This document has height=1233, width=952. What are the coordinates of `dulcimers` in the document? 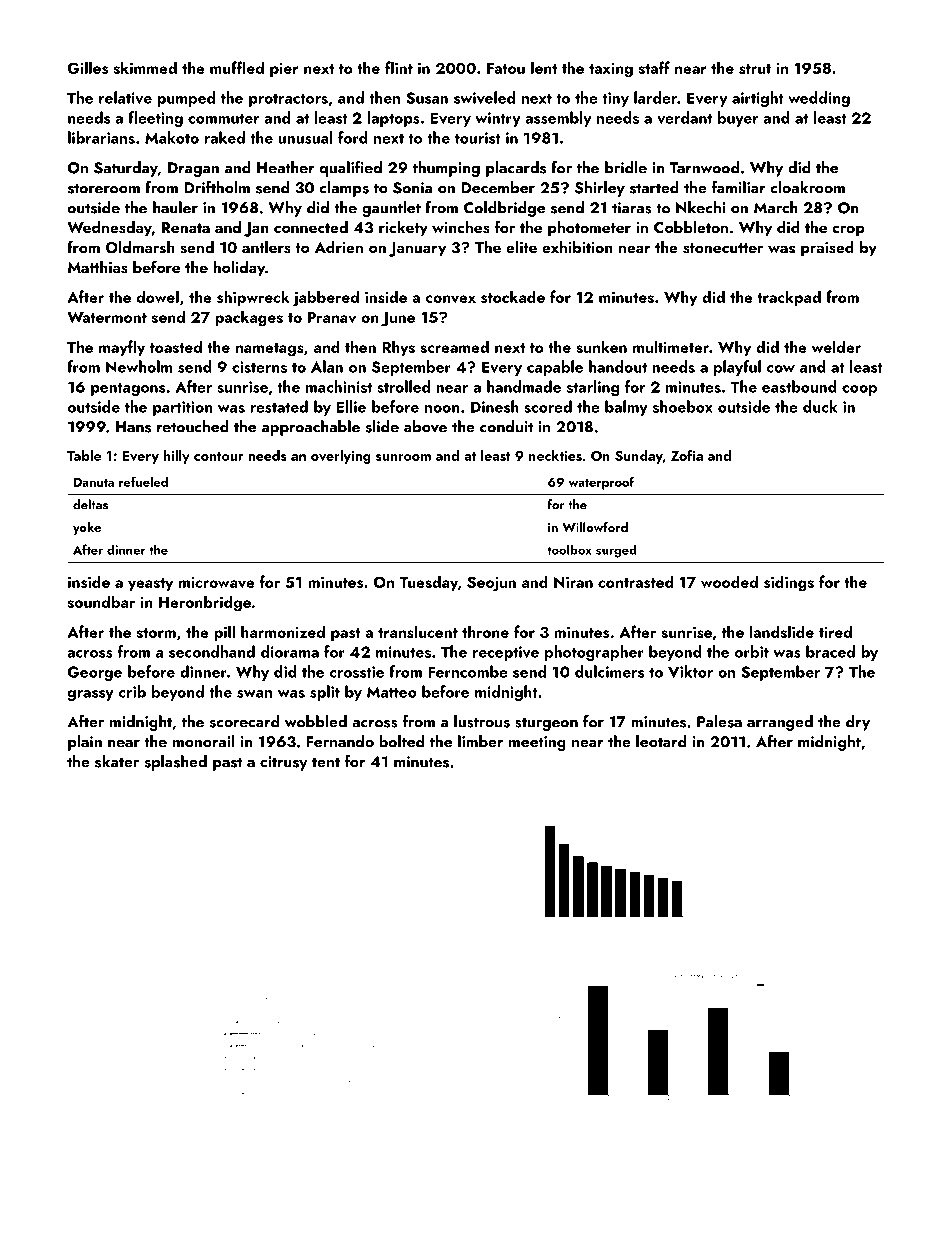 It's located at (609, 671).
